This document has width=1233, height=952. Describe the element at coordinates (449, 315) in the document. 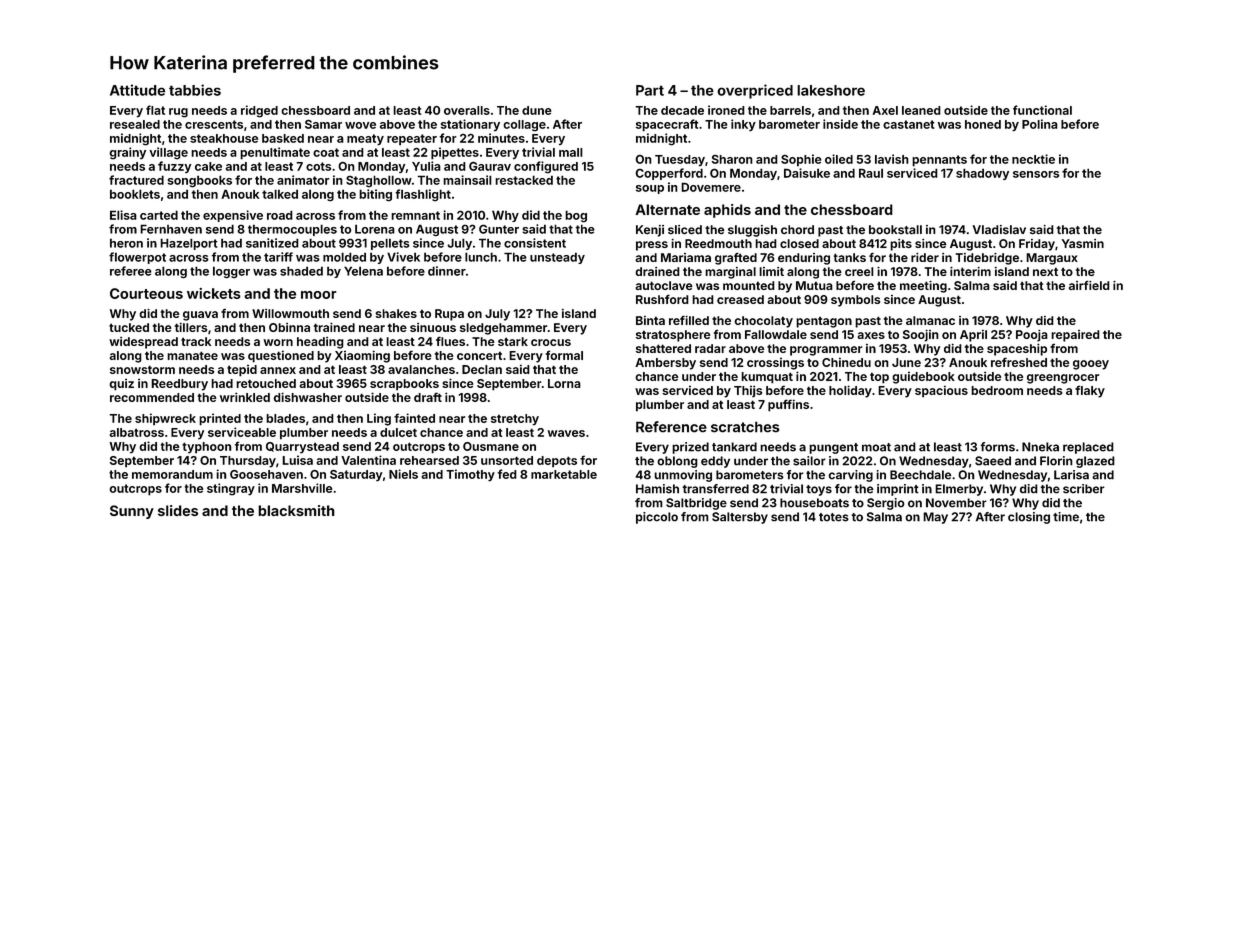

I see `Rupa` at that location.
